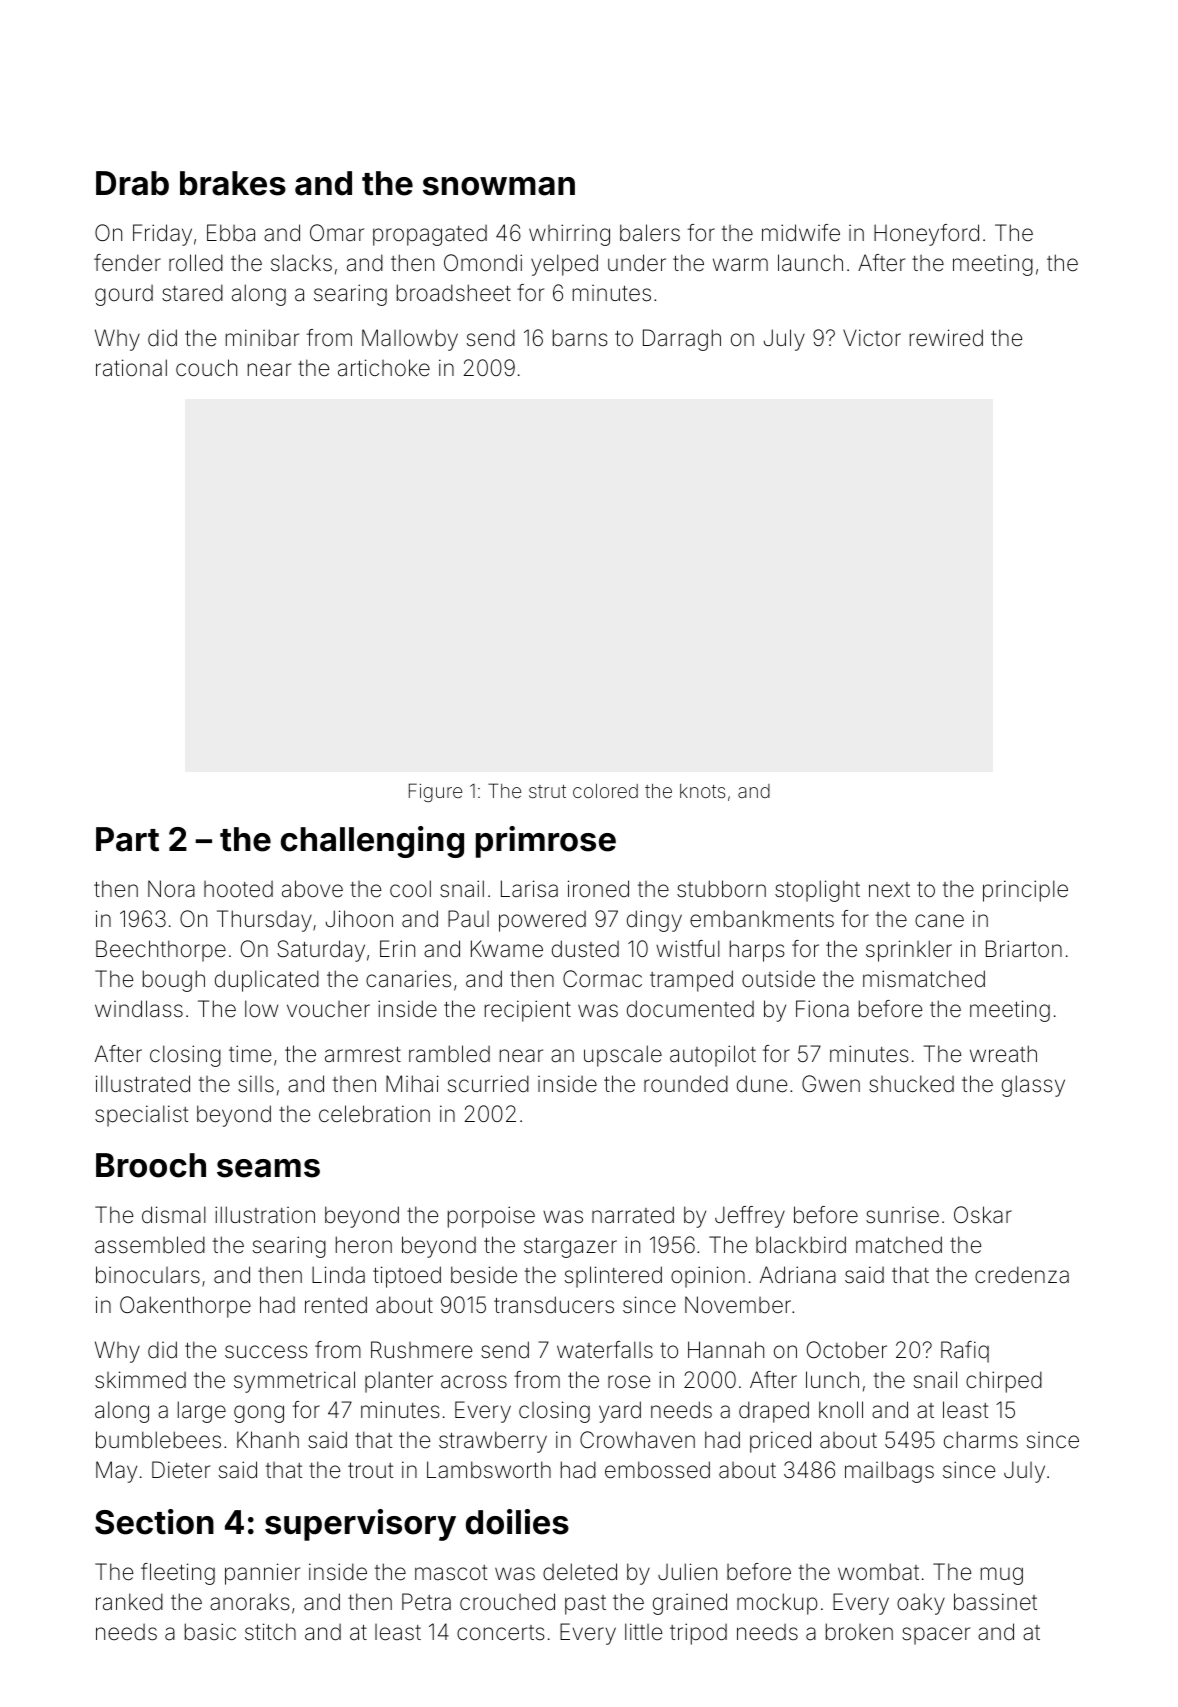 This screenshot has height=1707, width=1178. What do you see at coordinates (926, 235) in the screenshot?
I see `Honeyford` at bounding box center [926, 235].
